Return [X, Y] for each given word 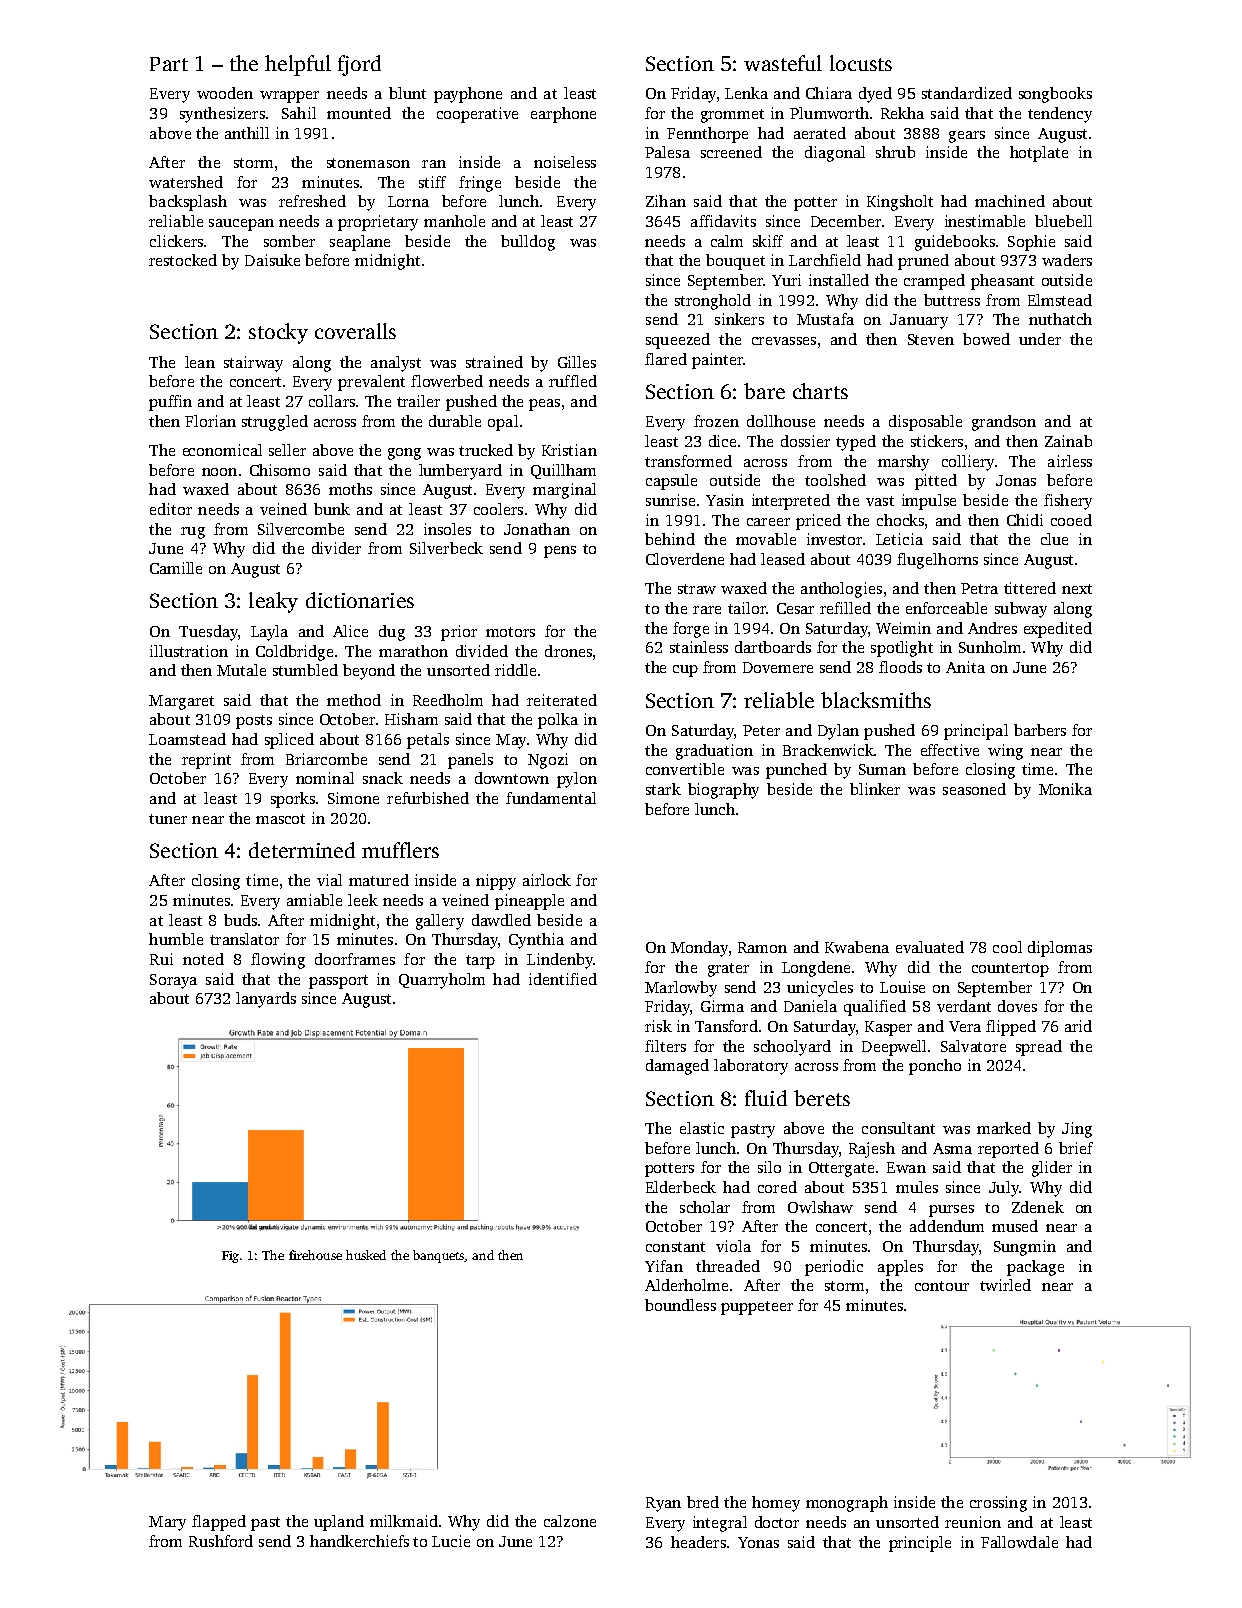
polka [558, 721]
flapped [219, 1523]
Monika [1065, 789]
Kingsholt [900, 203]
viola [733, 1246]
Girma [722, 1006]
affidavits [723, 221]
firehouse [315, 1255]
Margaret [181, 702]
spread [1039, 1048]
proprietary [378, 223]
